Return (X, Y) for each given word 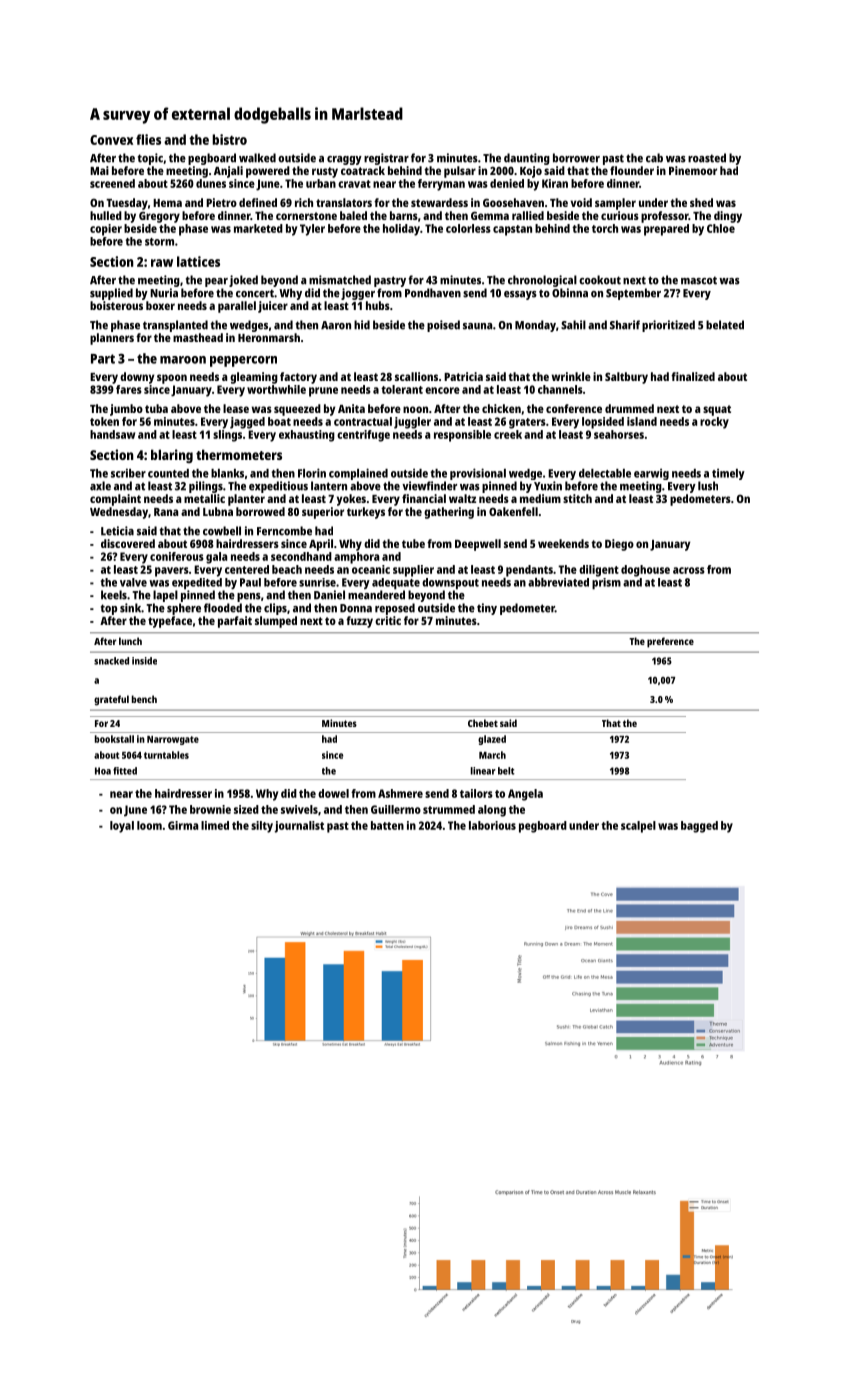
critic (388, 620)
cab (654, 158)
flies (148, 139)
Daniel (329, 595)
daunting (527, 159)
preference (670, 642)
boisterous (116, 305)
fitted (125, 771)
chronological (542, 281)
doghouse (645, 571)
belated (725, 325)
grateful (111, 700)
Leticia (117, 531)
